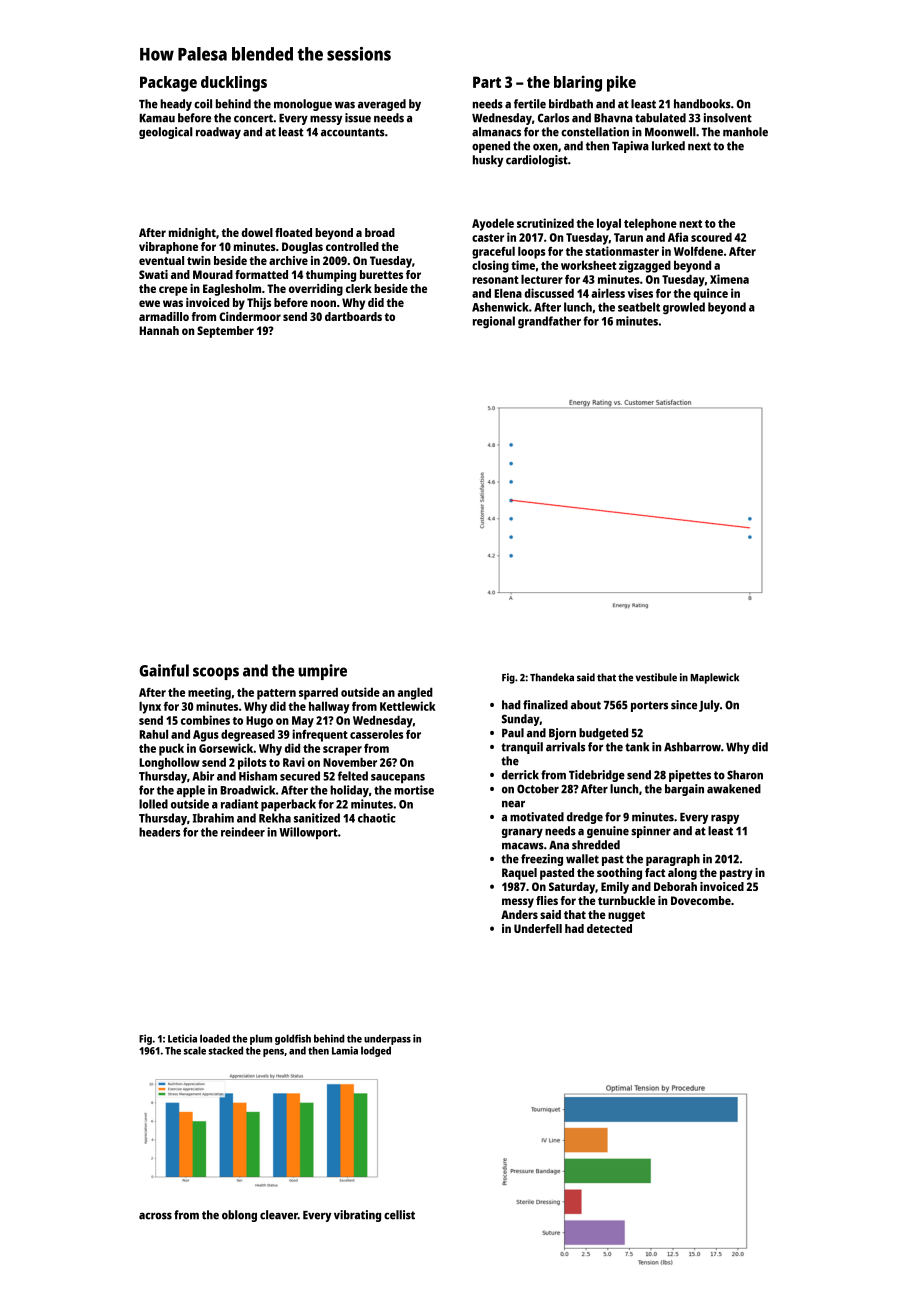  What do you see at coordinates (684, 790) in the screenshot?
I see `bargain` at bounding box center [684, 790].
